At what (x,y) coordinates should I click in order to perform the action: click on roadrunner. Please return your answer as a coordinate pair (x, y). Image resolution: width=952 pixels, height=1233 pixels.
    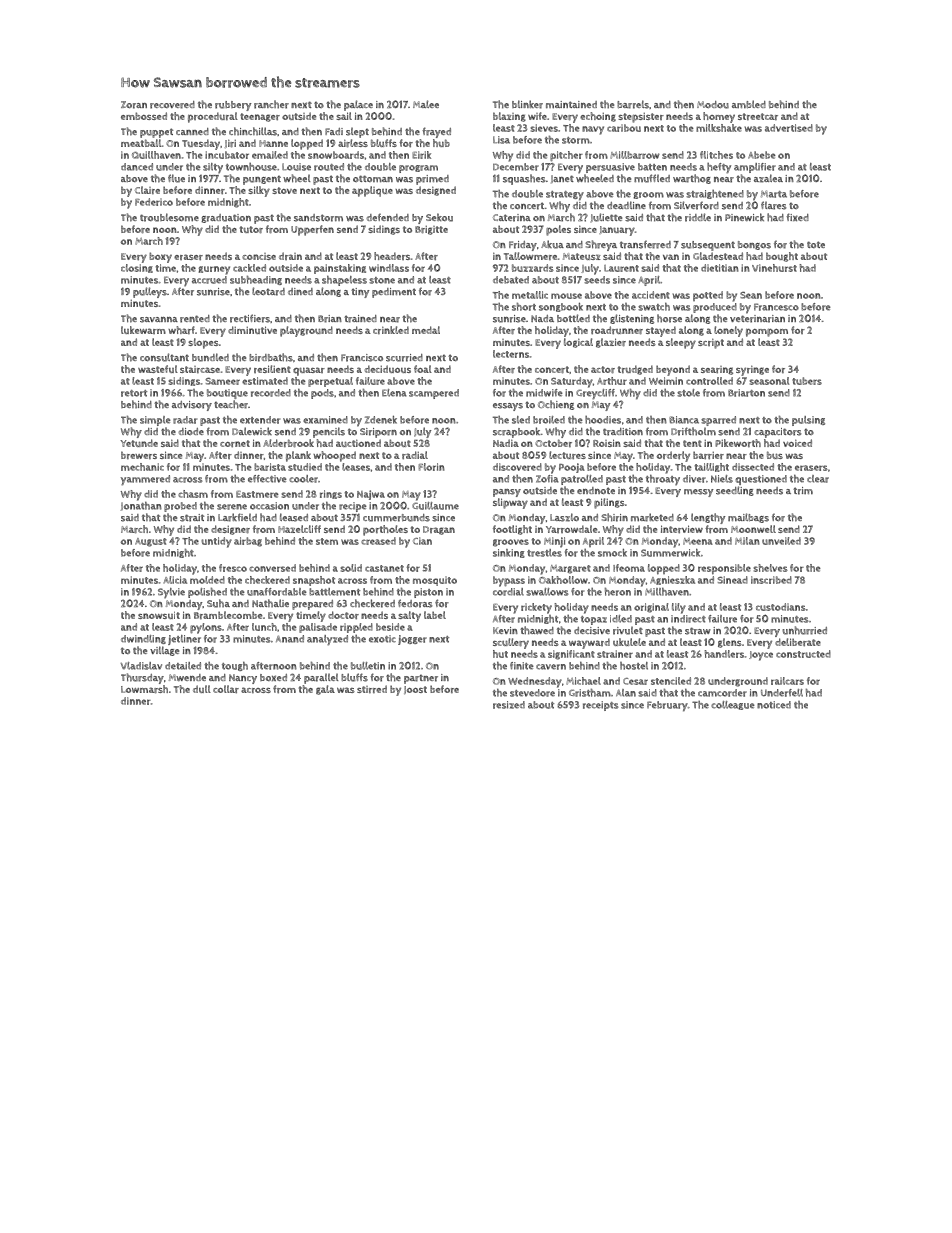
    Looking at the image, I should click on (617, 330).
